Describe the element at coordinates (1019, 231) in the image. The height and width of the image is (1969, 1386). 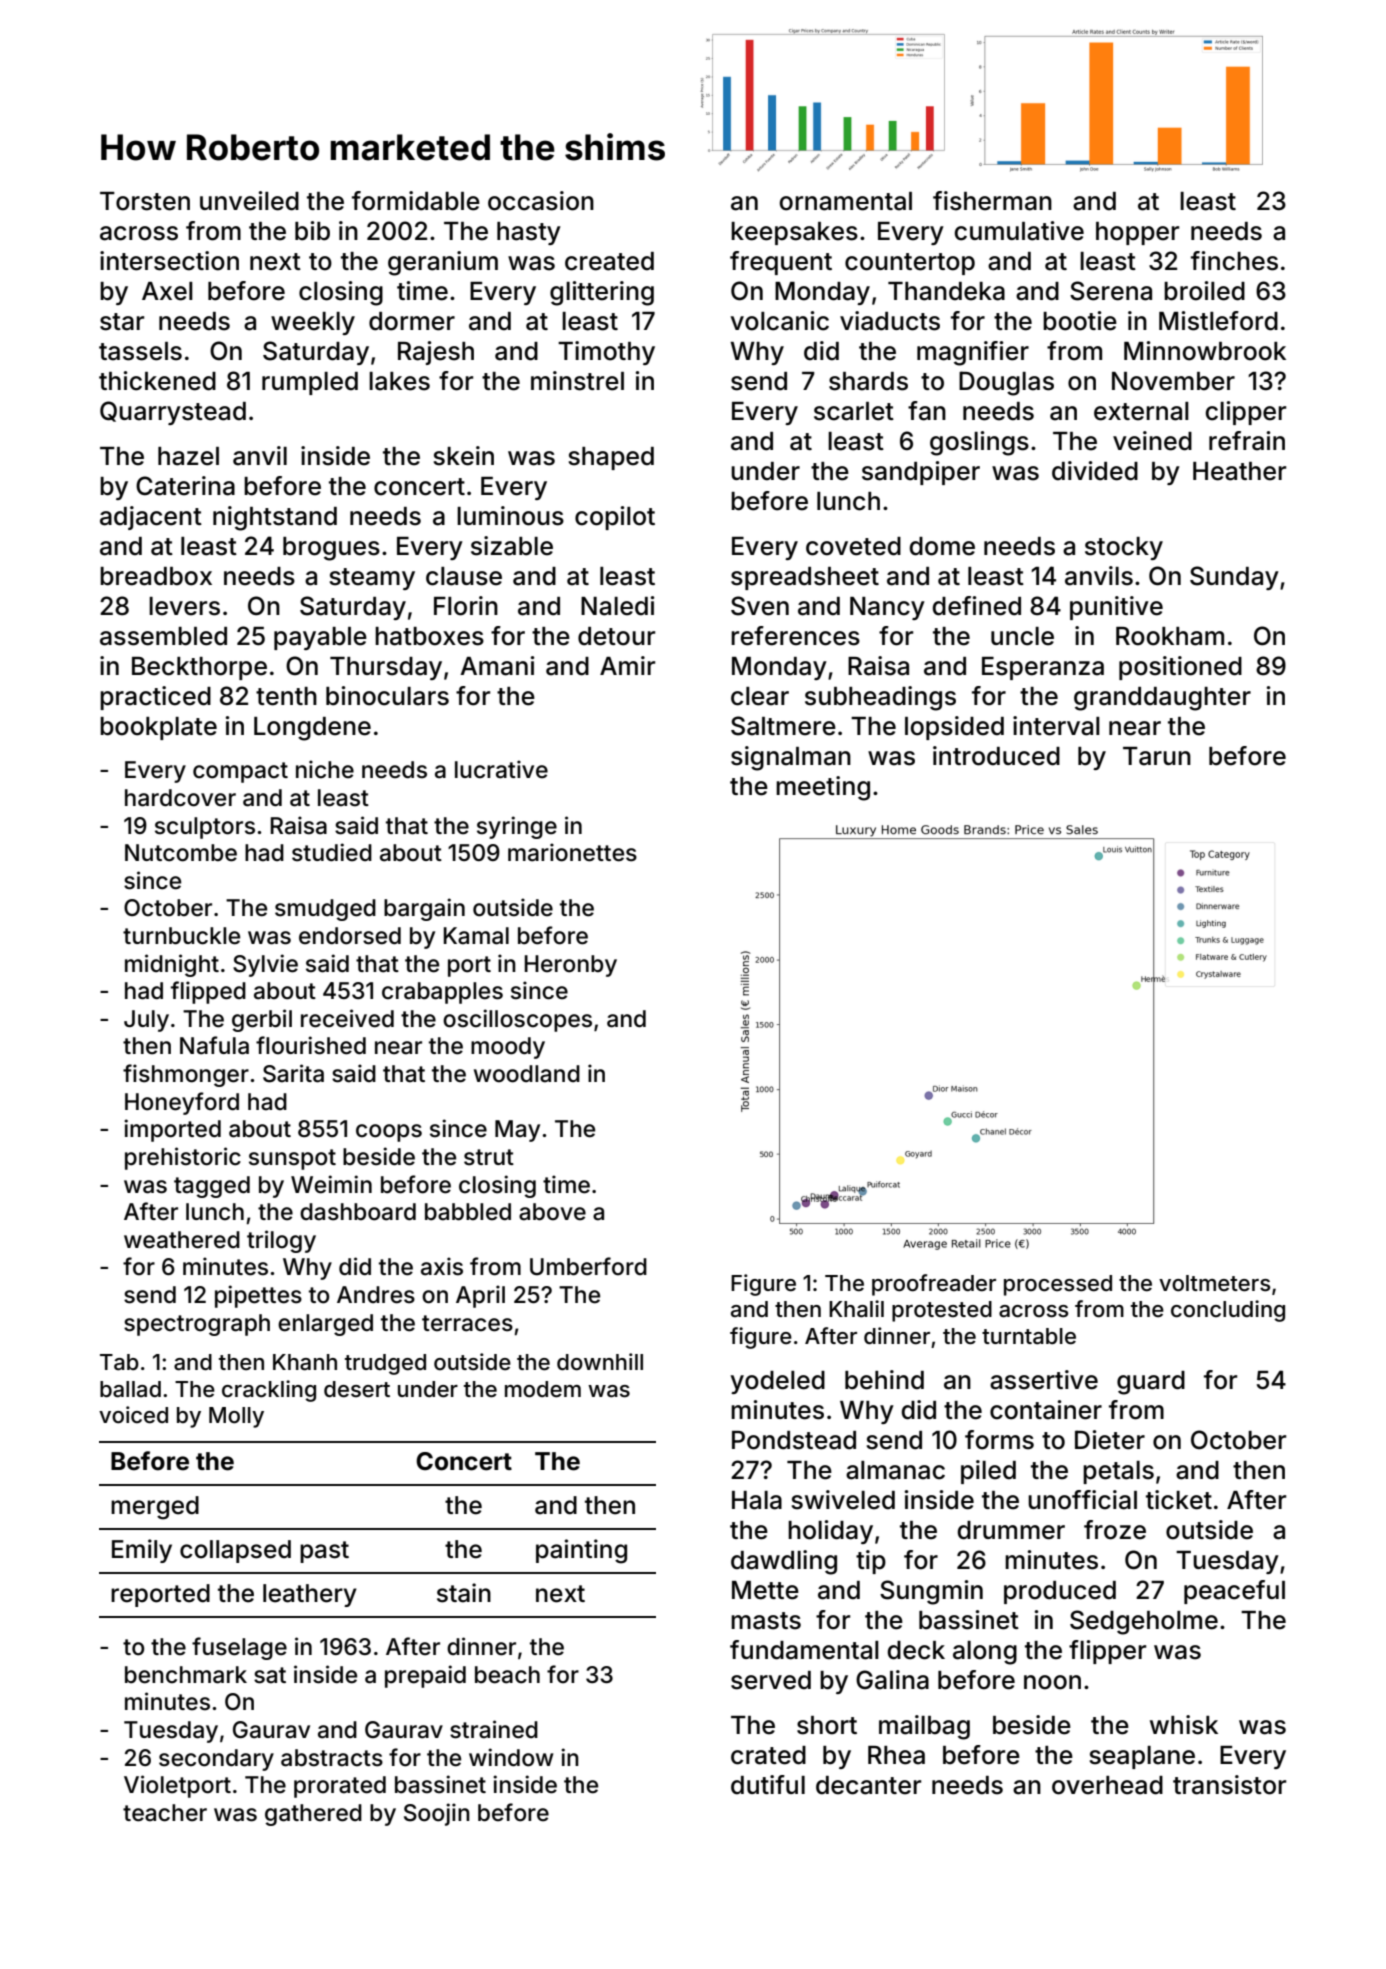
I see `cumulative` at that location.
